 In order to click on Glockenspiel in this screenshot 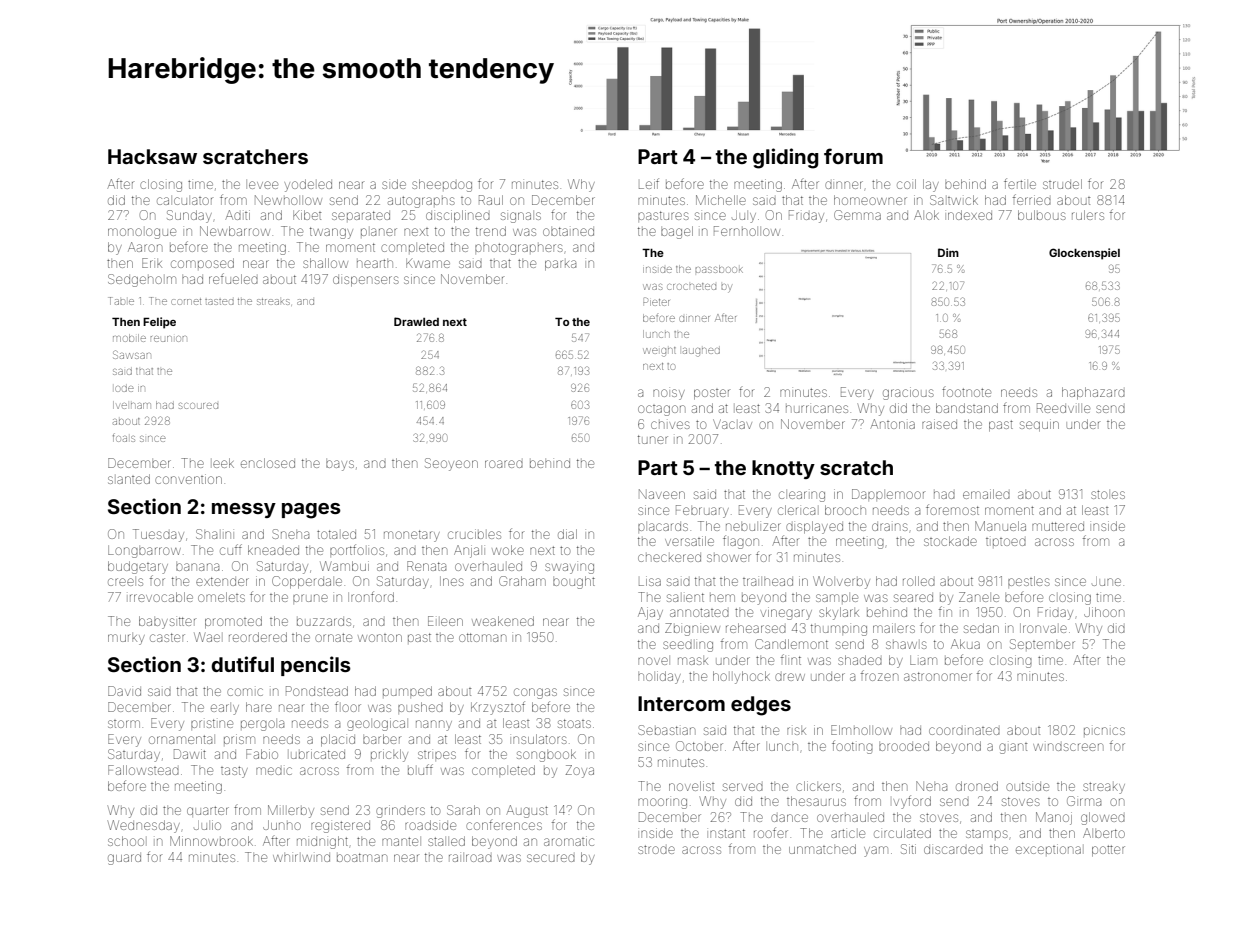, I will do `click(1084, 254)`.
